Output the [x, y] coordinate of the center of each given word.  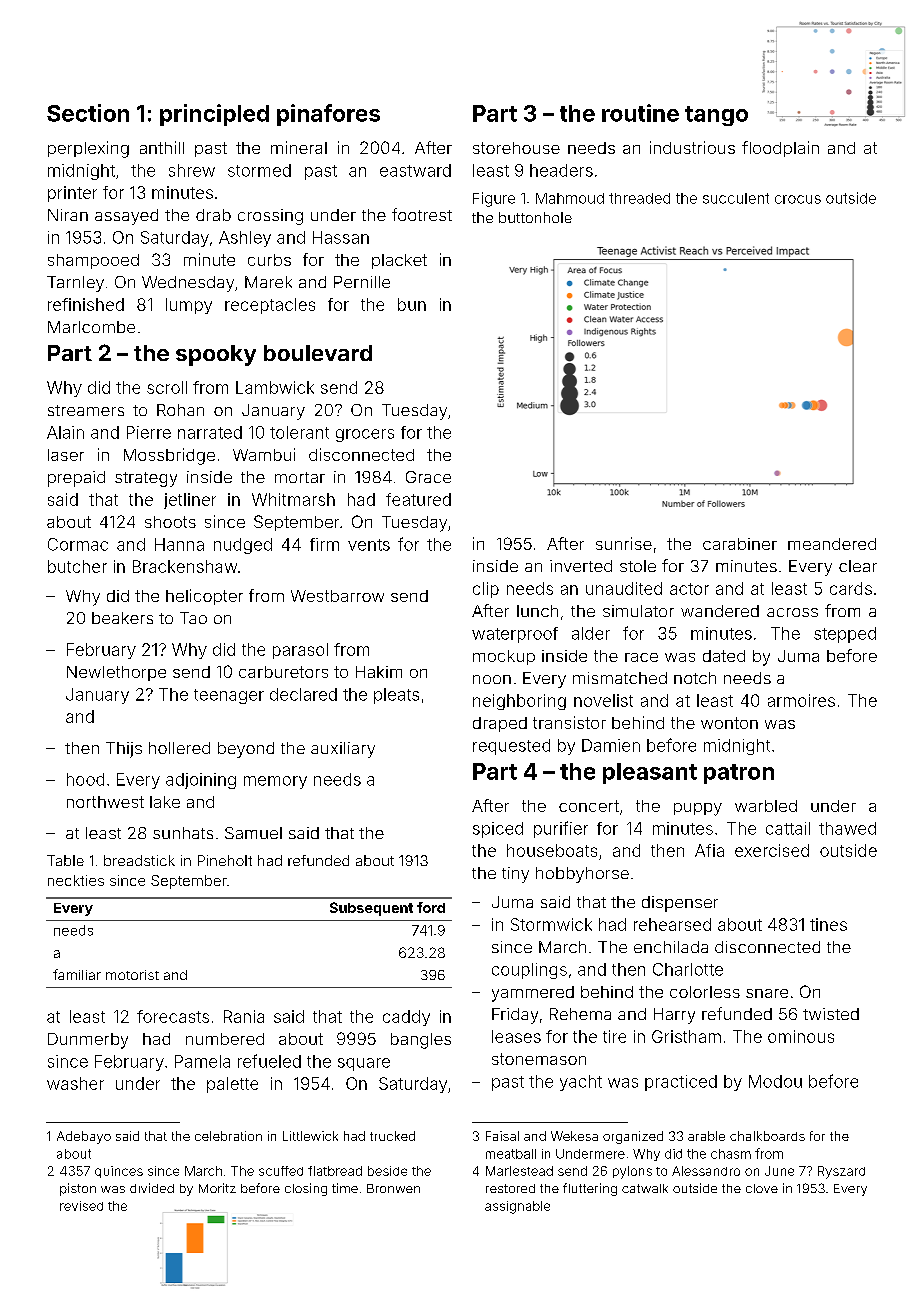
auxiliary [343, 750]
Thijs [124, 750]
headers [561, 170]
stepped [845, 635]
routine [640, 113]
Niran [68, 215]
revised [81, 1206]
